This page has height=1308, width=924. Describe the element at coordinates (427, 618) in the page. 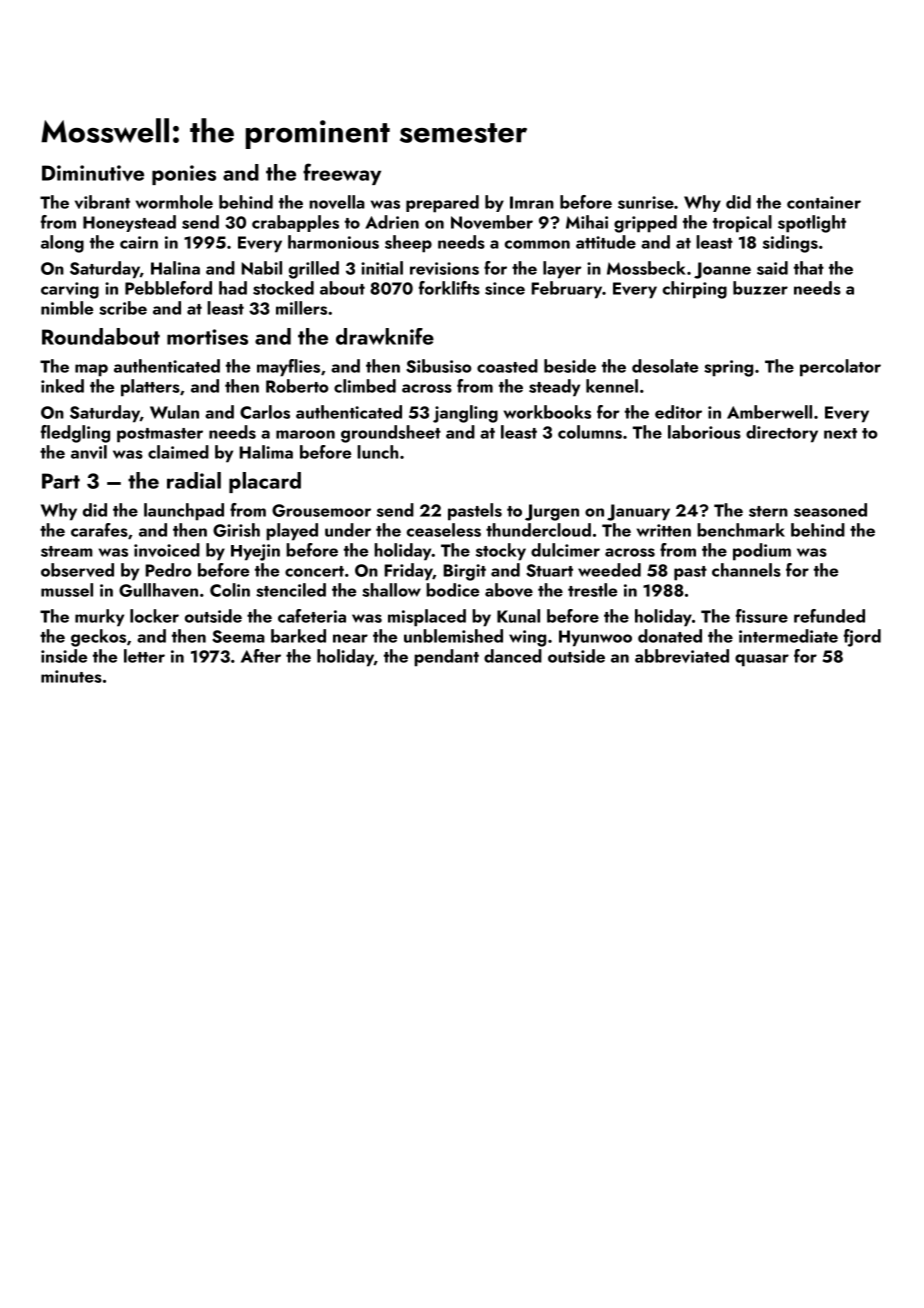

I see `misplaced` at that location.
